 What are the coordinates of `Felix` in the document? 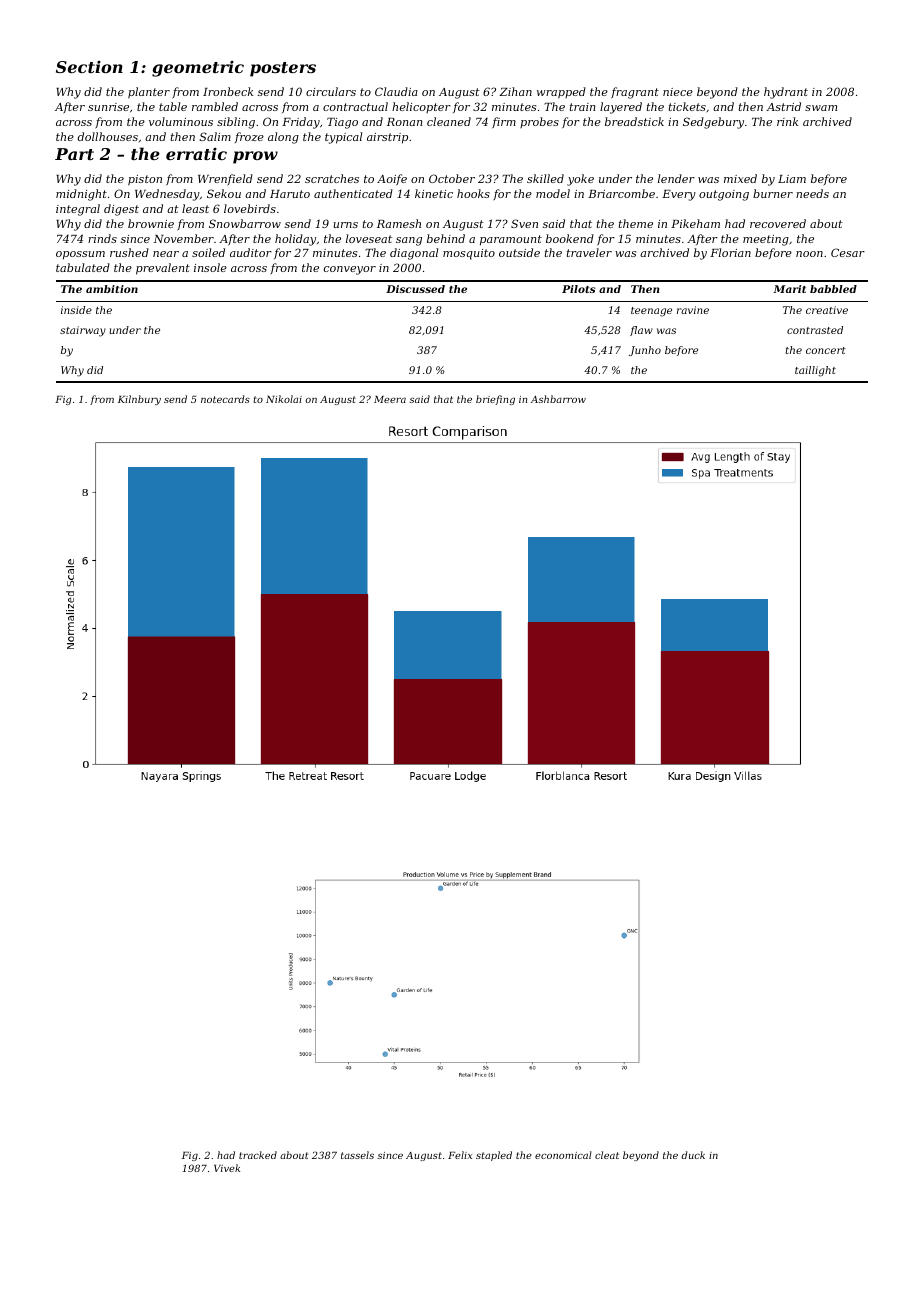 It's located at (460, 1155).
